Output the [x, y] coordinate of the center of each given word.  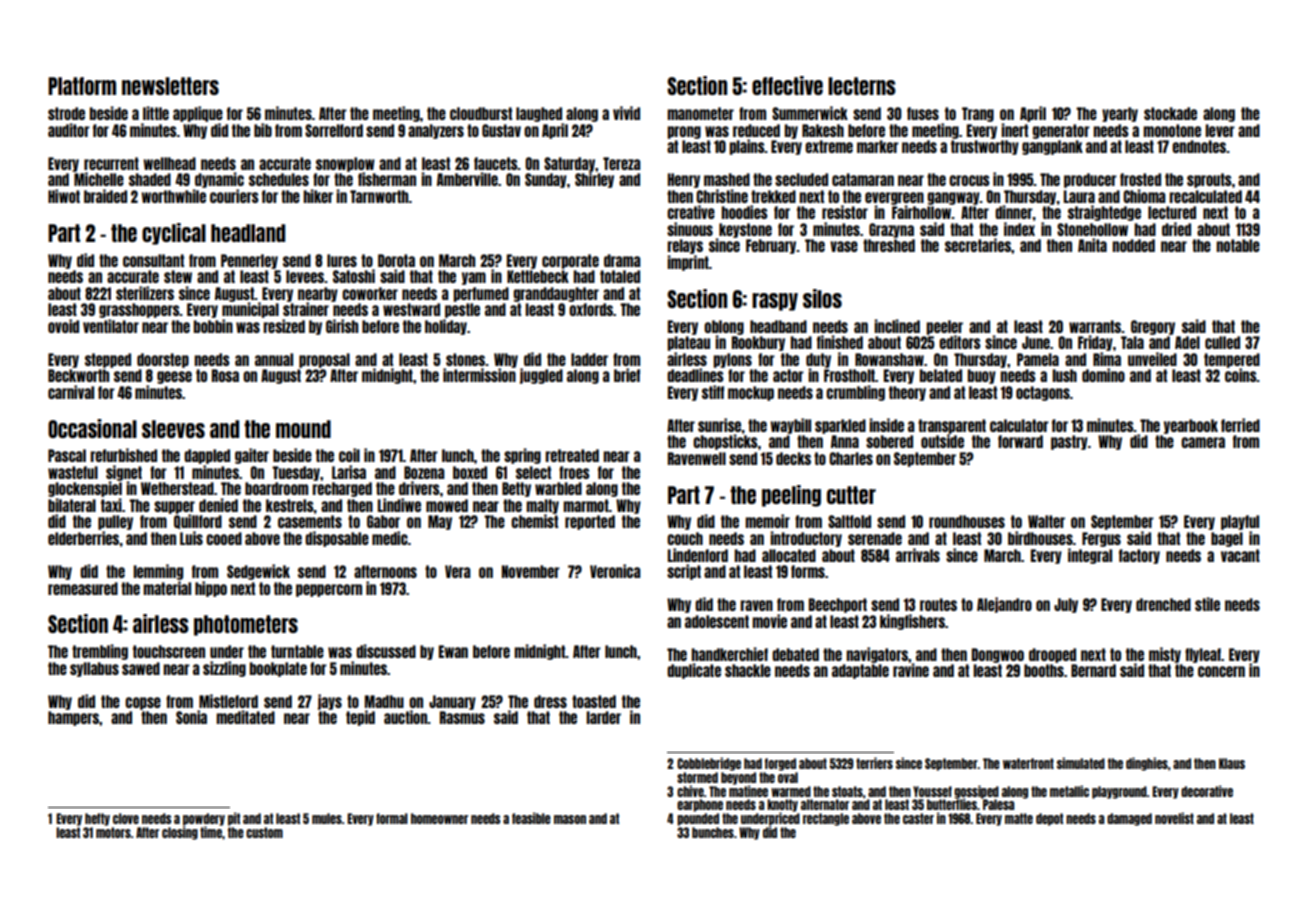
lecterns [862, 86]
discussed [386, 651]
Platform [82, 86]
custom [264, 832]
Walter [1046, 521]
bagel [1227, 539]
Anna [845, 441]
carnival [71, 392]
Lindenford [698, 555]
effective [787, 85]
